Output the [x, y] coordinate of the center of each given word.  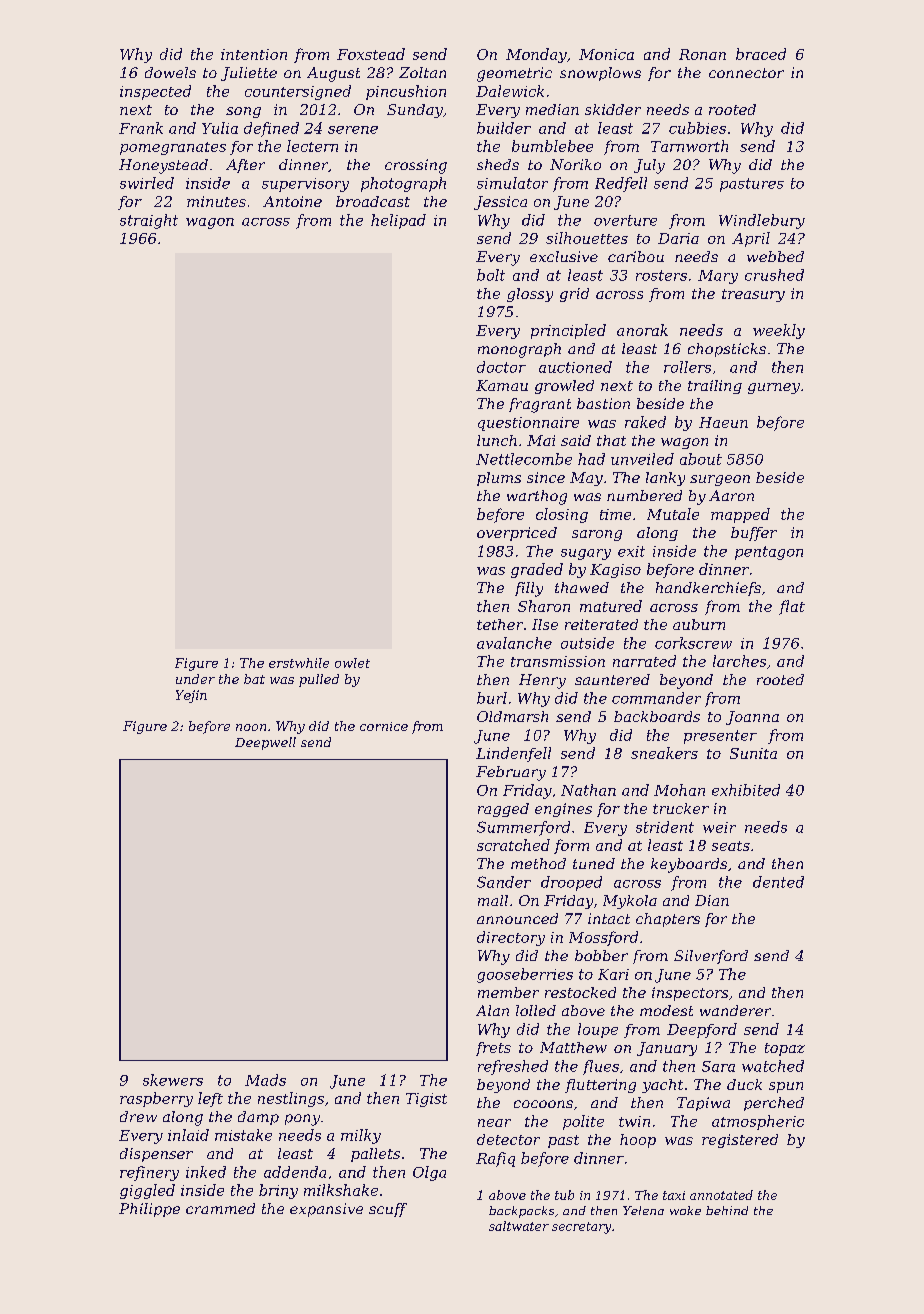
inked [206, 1172]
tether [500, 624]
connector [746, 73]
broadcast [373, 201]
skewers [173, 1080]
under [195, 679]
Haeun [723, 422]
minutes [216, 201]
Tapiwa [703, 1104]
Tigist [426, 1100]
